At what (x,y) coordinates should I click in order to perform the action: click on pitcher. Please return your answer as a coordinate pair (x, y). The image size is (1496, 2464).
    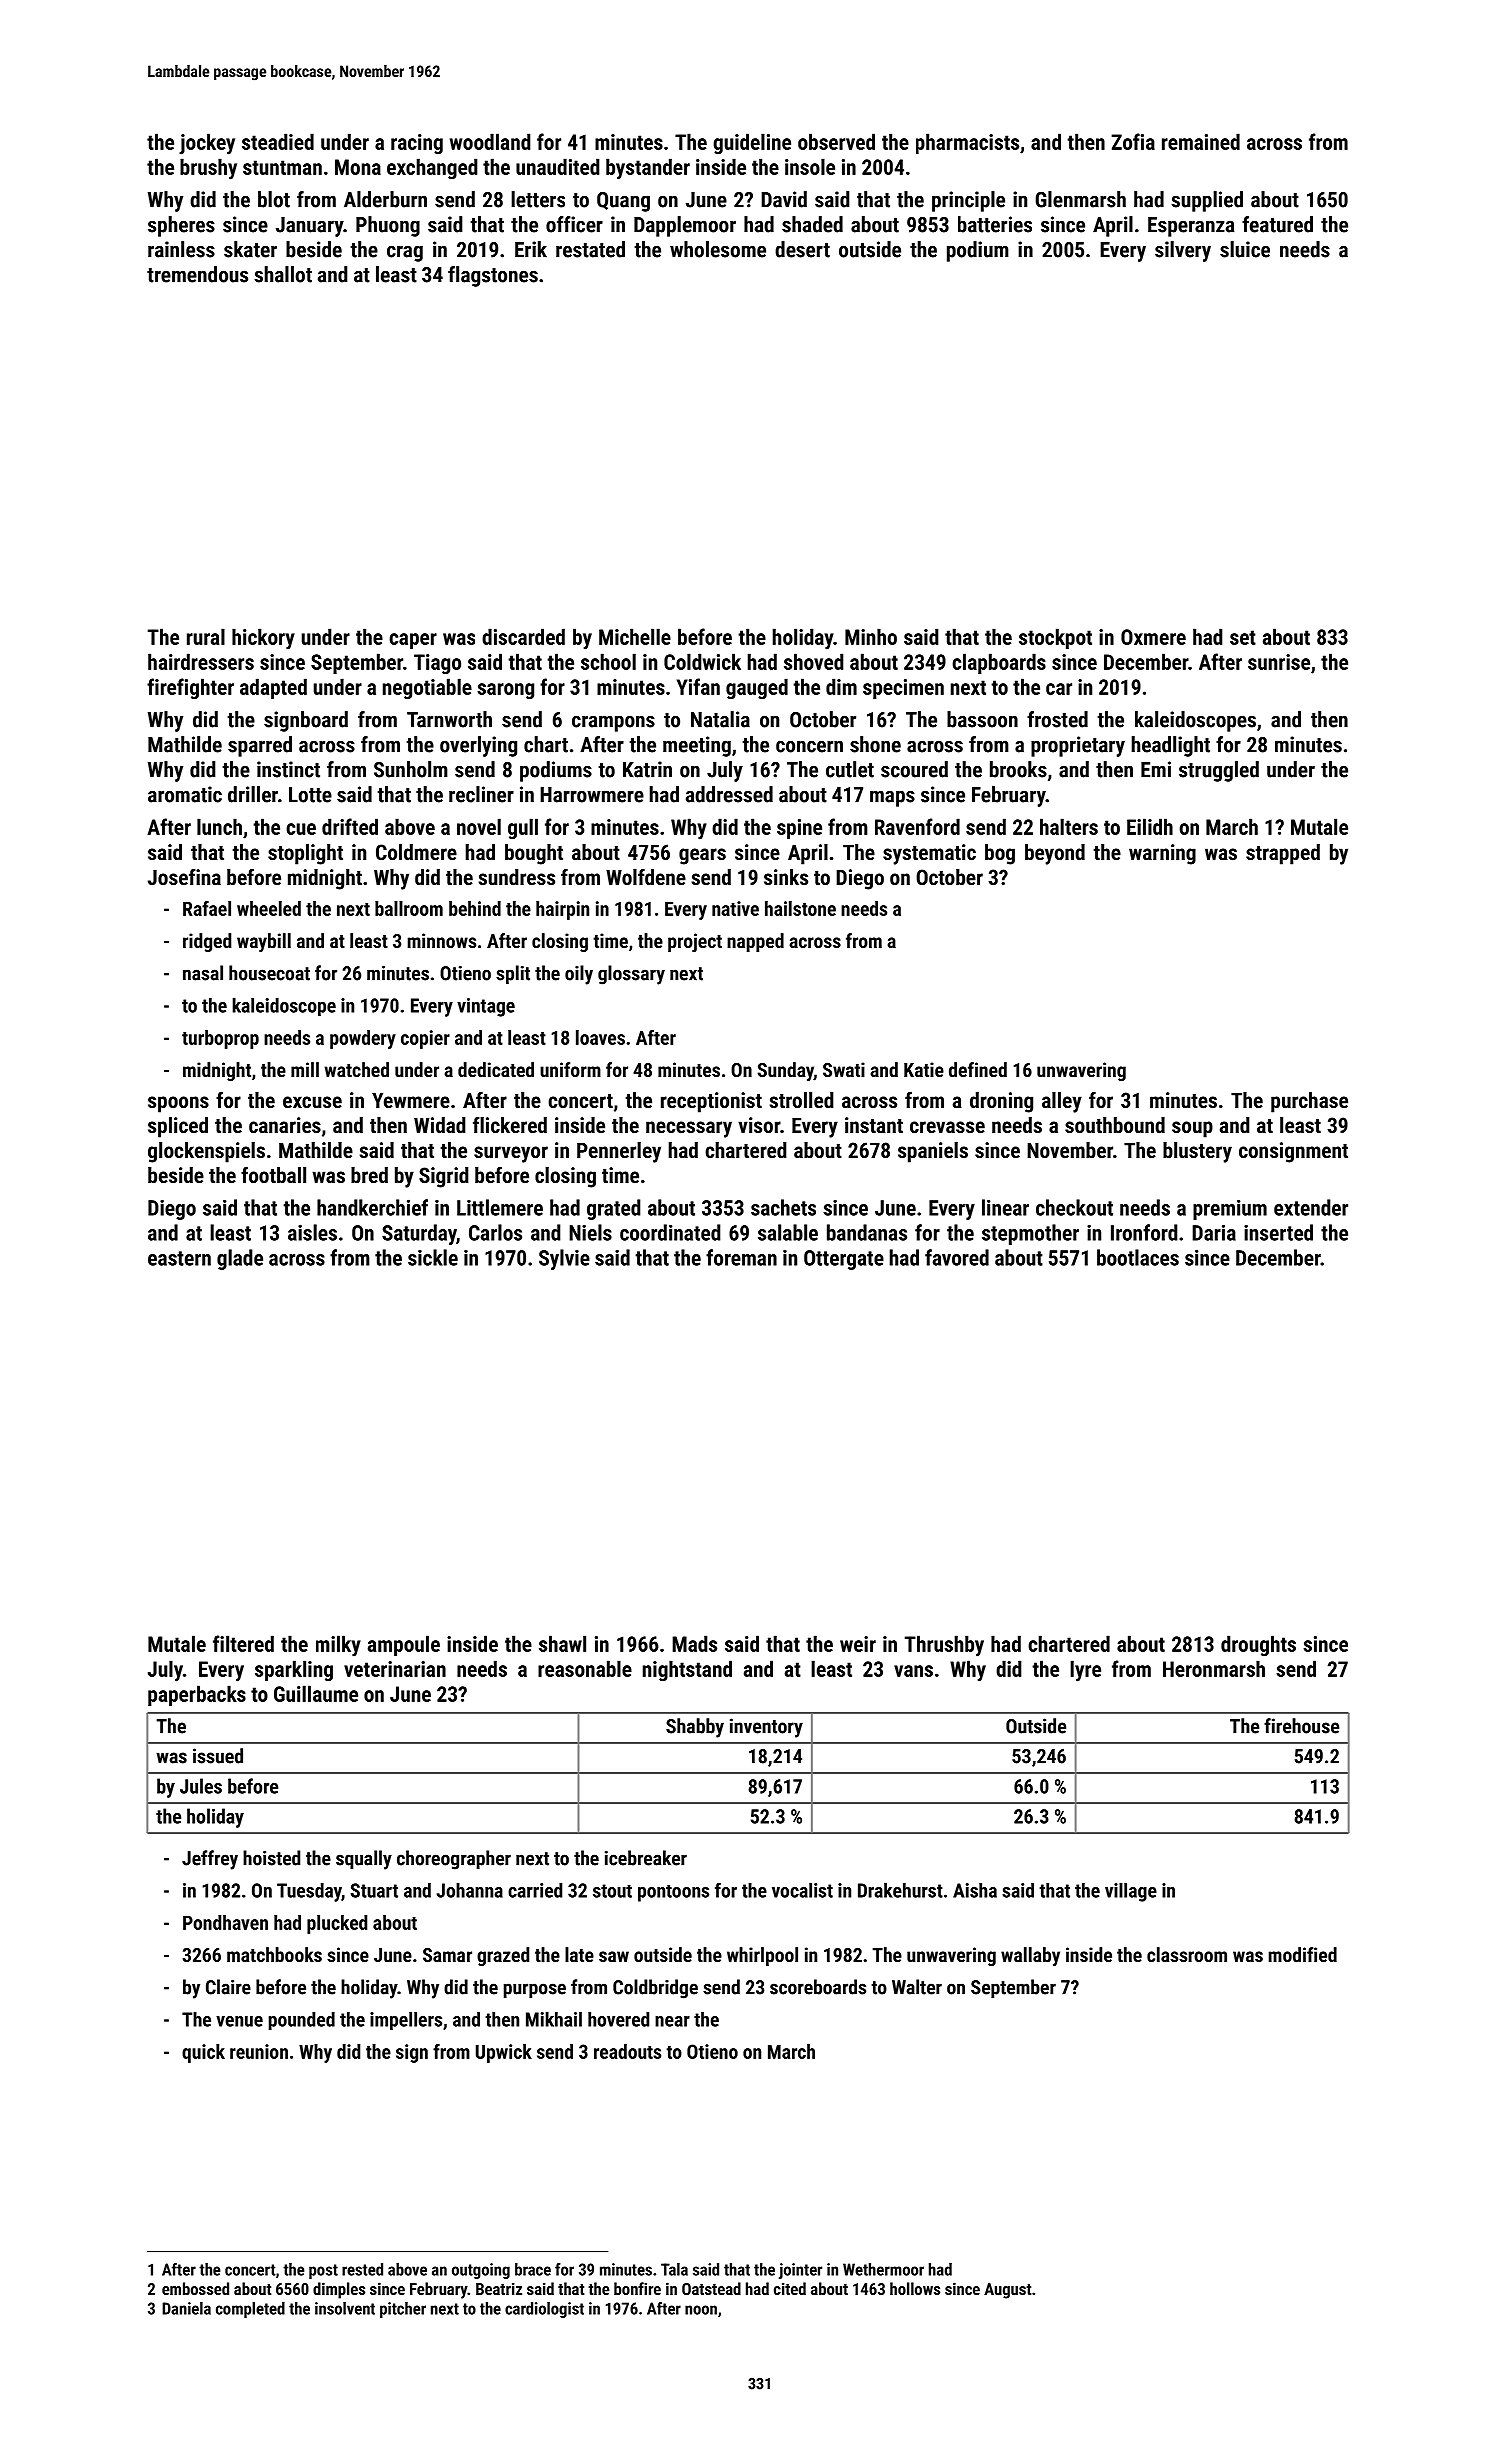
    Looking at the image, I should click on (403, 2310).
